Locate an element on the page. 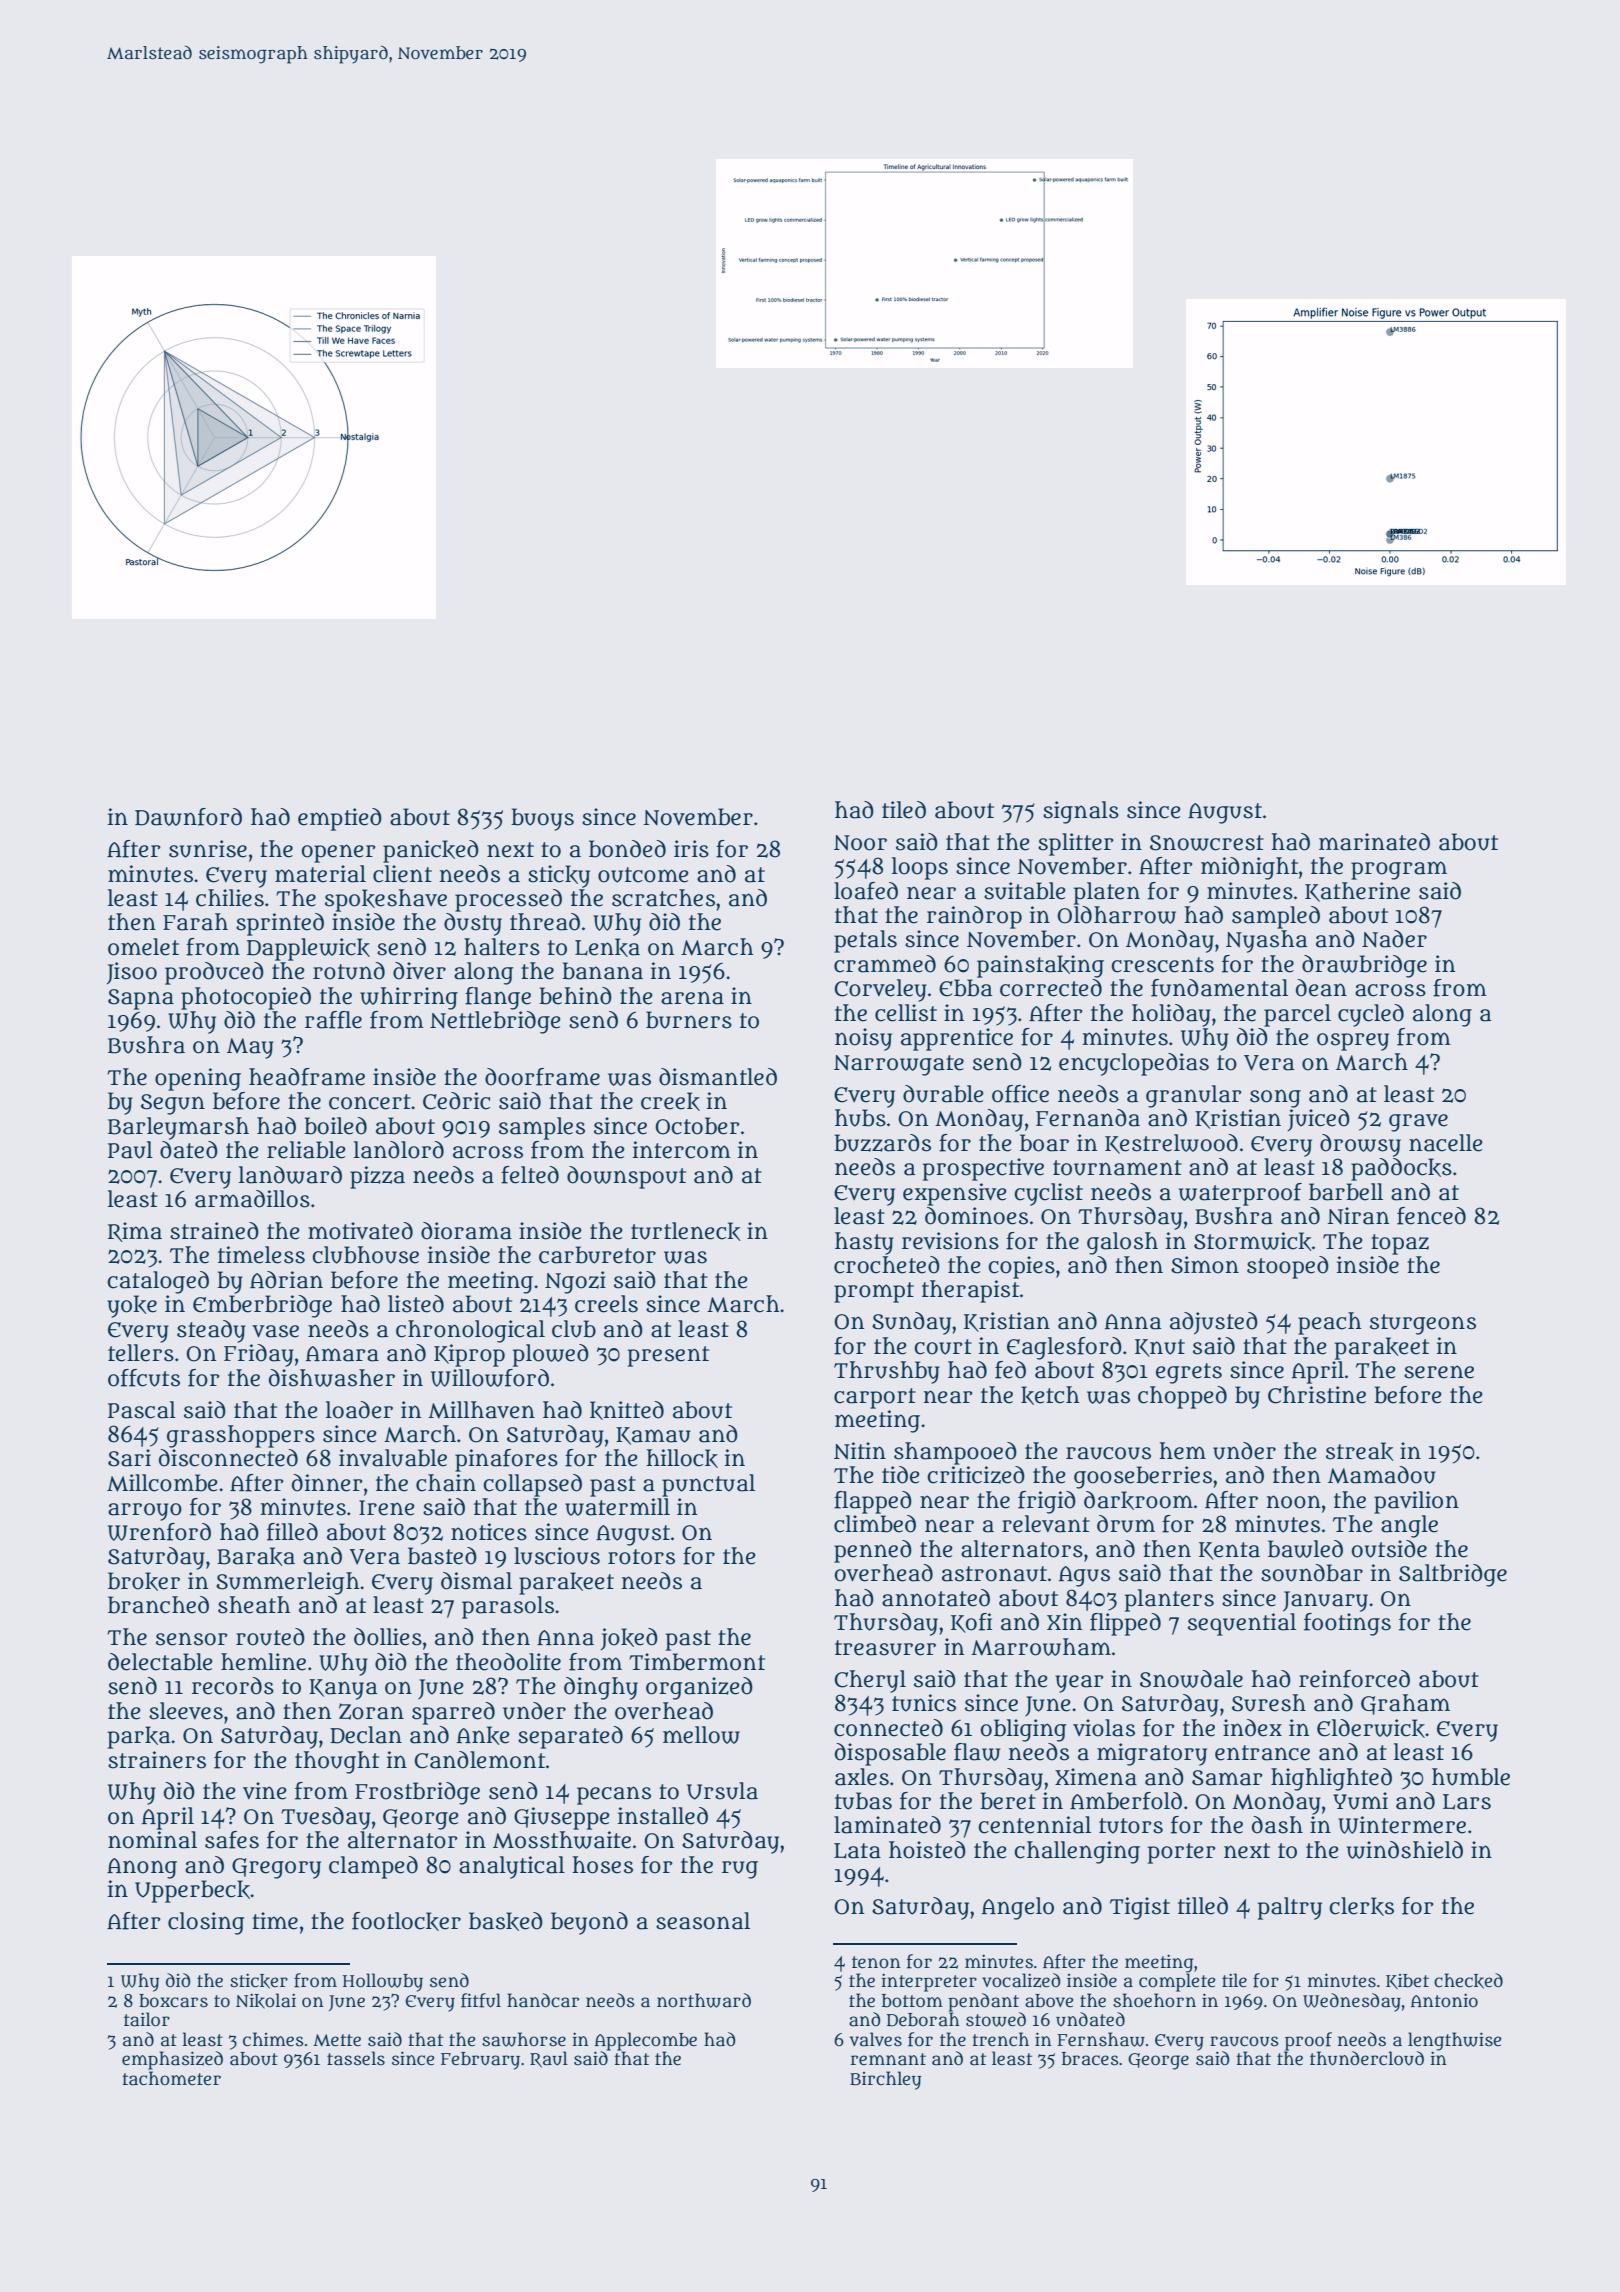 Image resolution: width=1620 pixels, height=2292 pixels. dismantled is located at coordinates (718, 1077).
